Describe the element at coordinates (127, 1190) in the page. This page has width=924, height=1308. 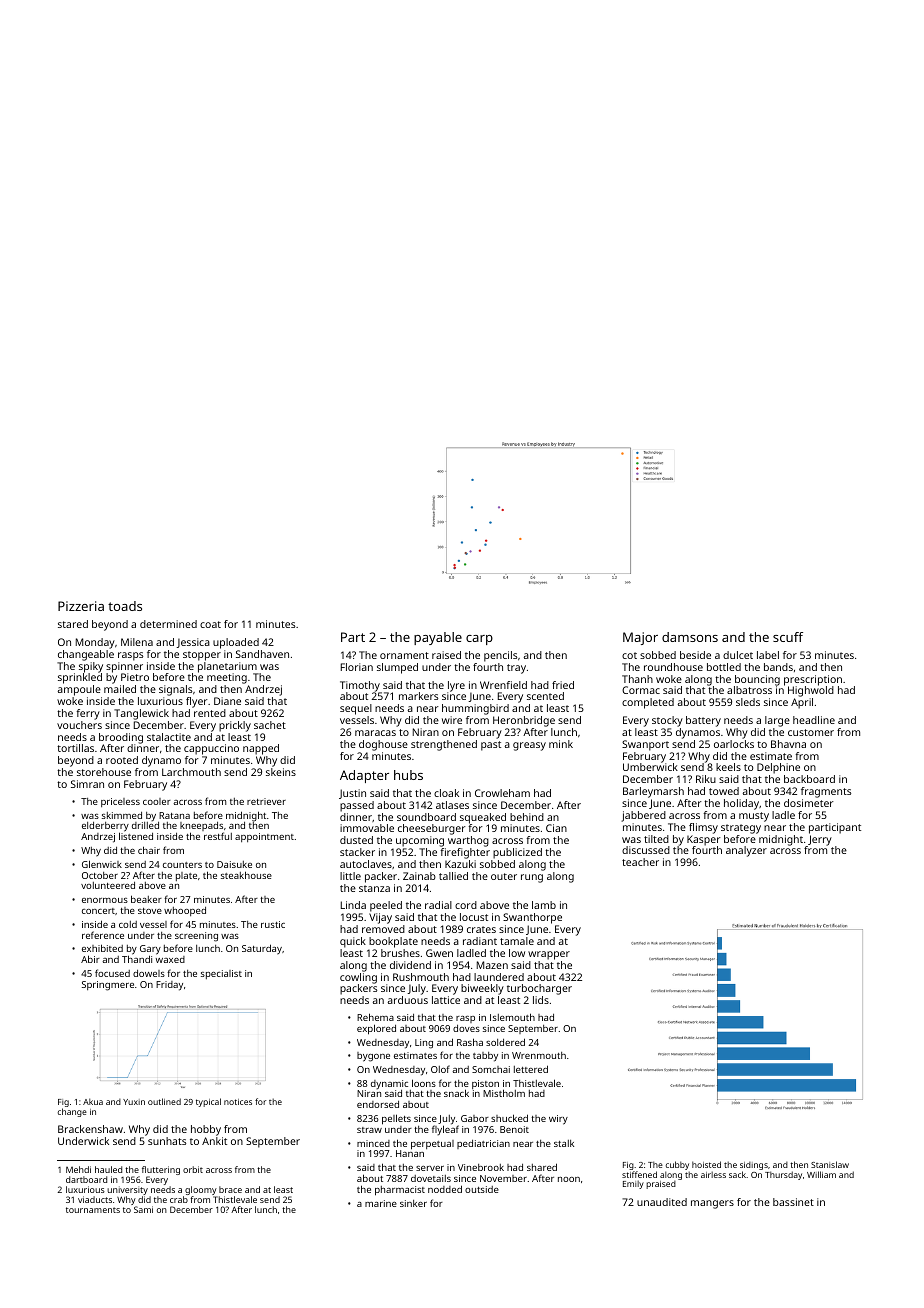
I see `university` at that location.
